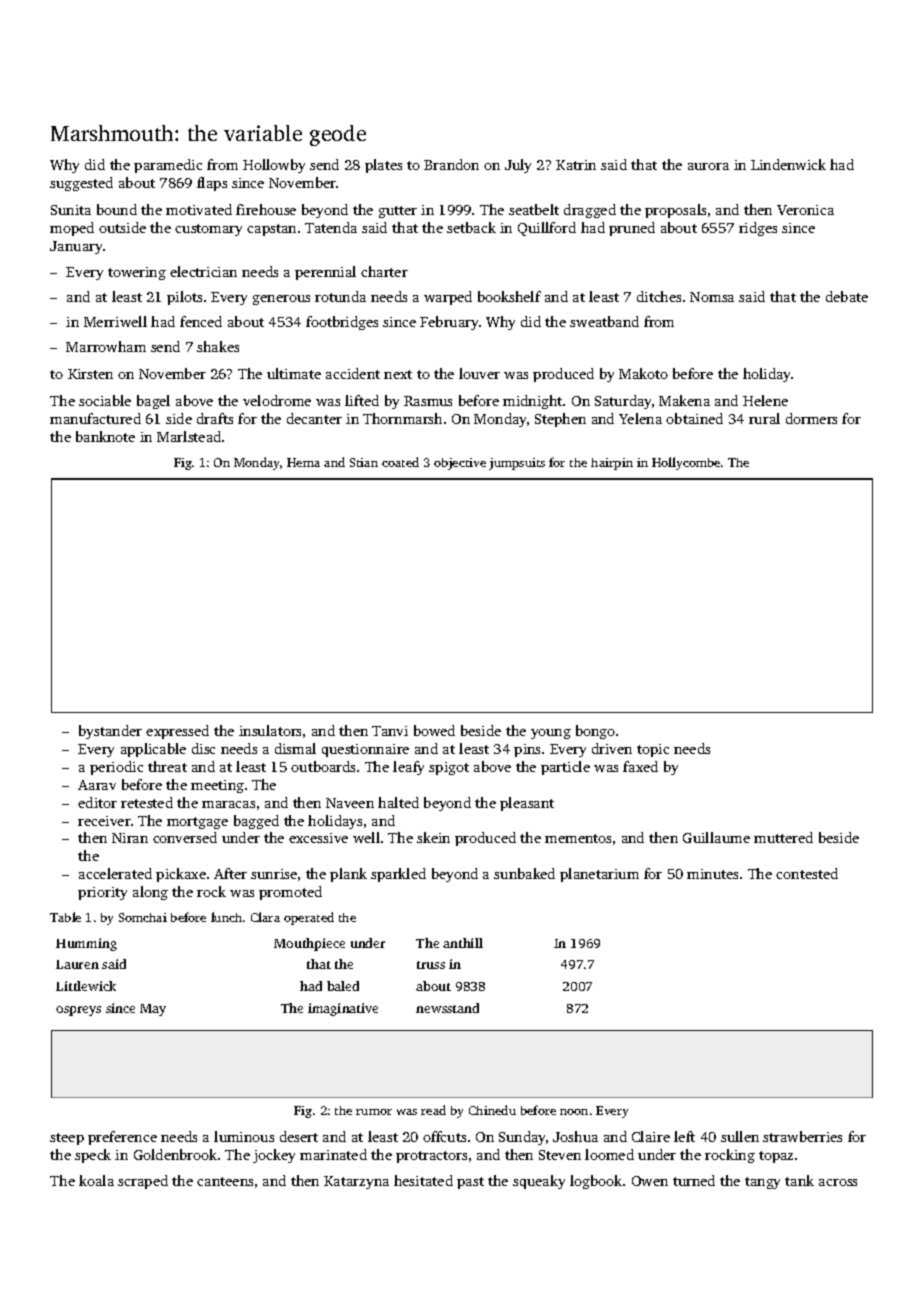  Describe the element at coordinates (433, 837) in the page. I see `skein` at that location.
